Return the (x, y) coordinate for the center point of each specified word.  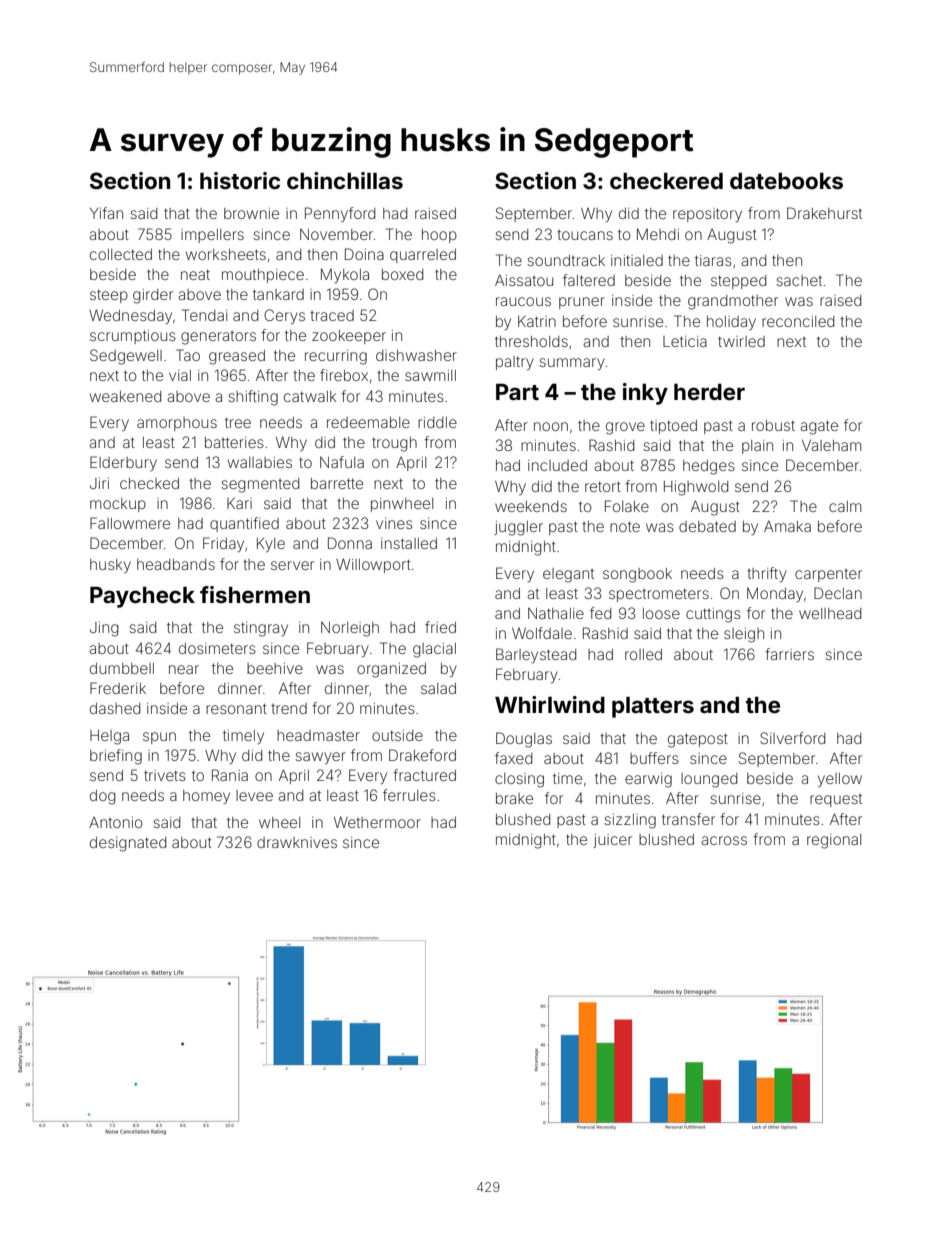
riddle (437, 422)
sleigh (744, 635)
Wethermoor (377, 822)
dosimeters (217, 648)
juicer (612, 841)
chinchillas (345, 180)
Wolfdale (542, 633)
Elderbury (123, 463)
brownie (251, 213)
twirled (741, 341)
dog (102, 797)
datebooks (786, 181)
